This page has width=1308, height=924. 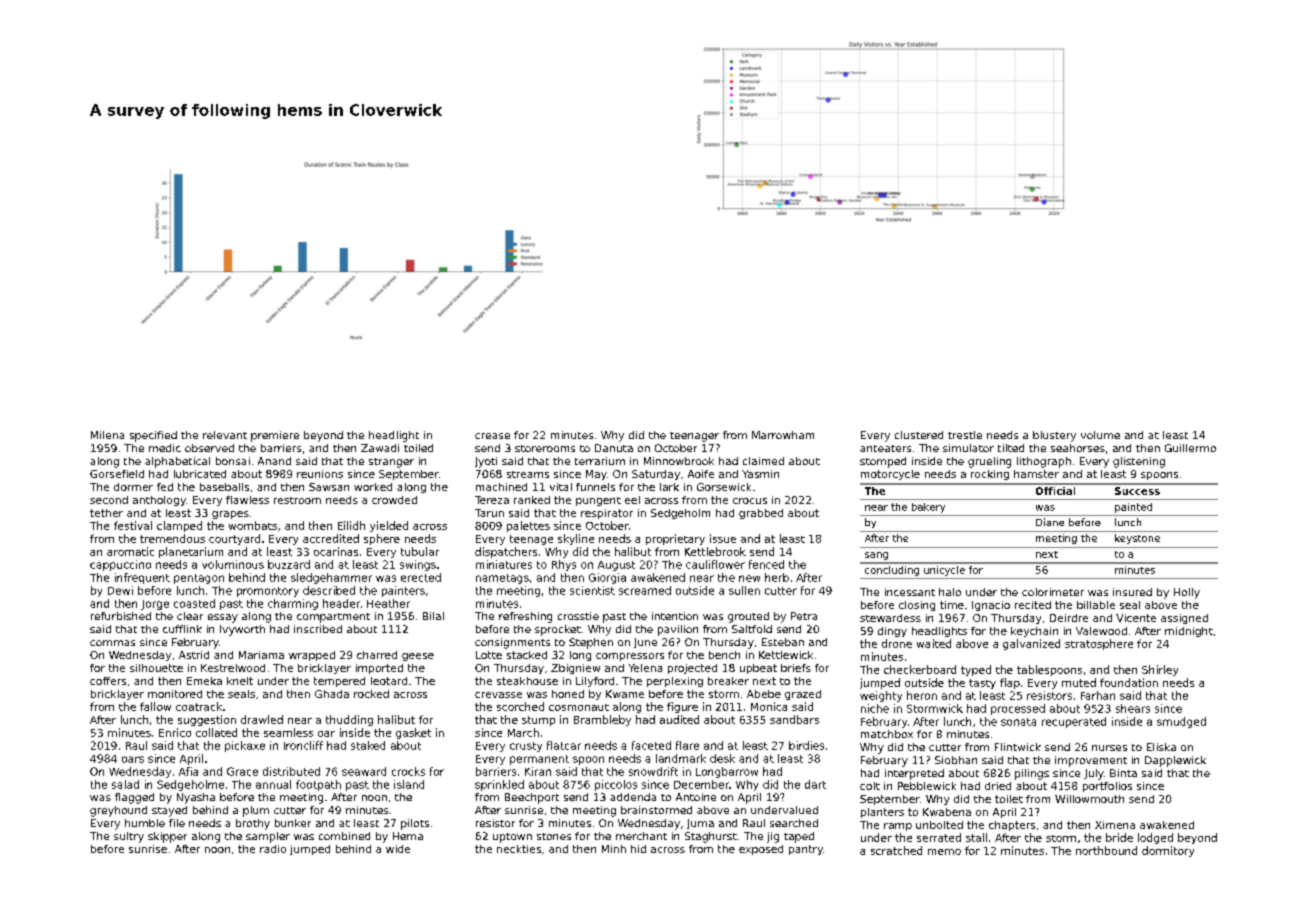 What do you see at coordinates (528, 526) in the page?
I see `palettes` at bounding box center [528, 526].
